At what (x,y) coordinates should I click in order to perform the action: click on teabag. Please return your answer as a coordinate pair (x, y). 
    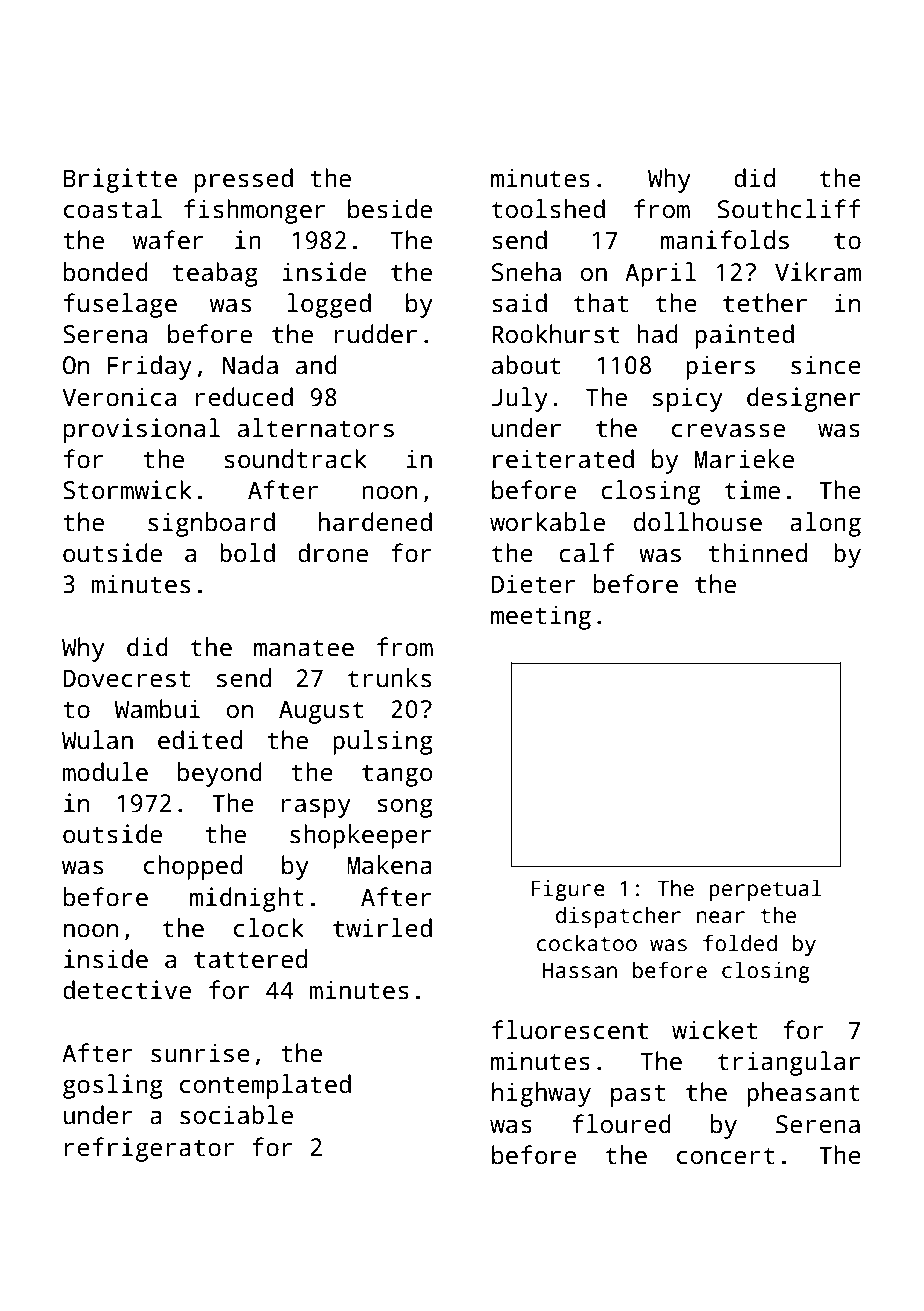
    Looking at the image, I should click on (215, 274).
